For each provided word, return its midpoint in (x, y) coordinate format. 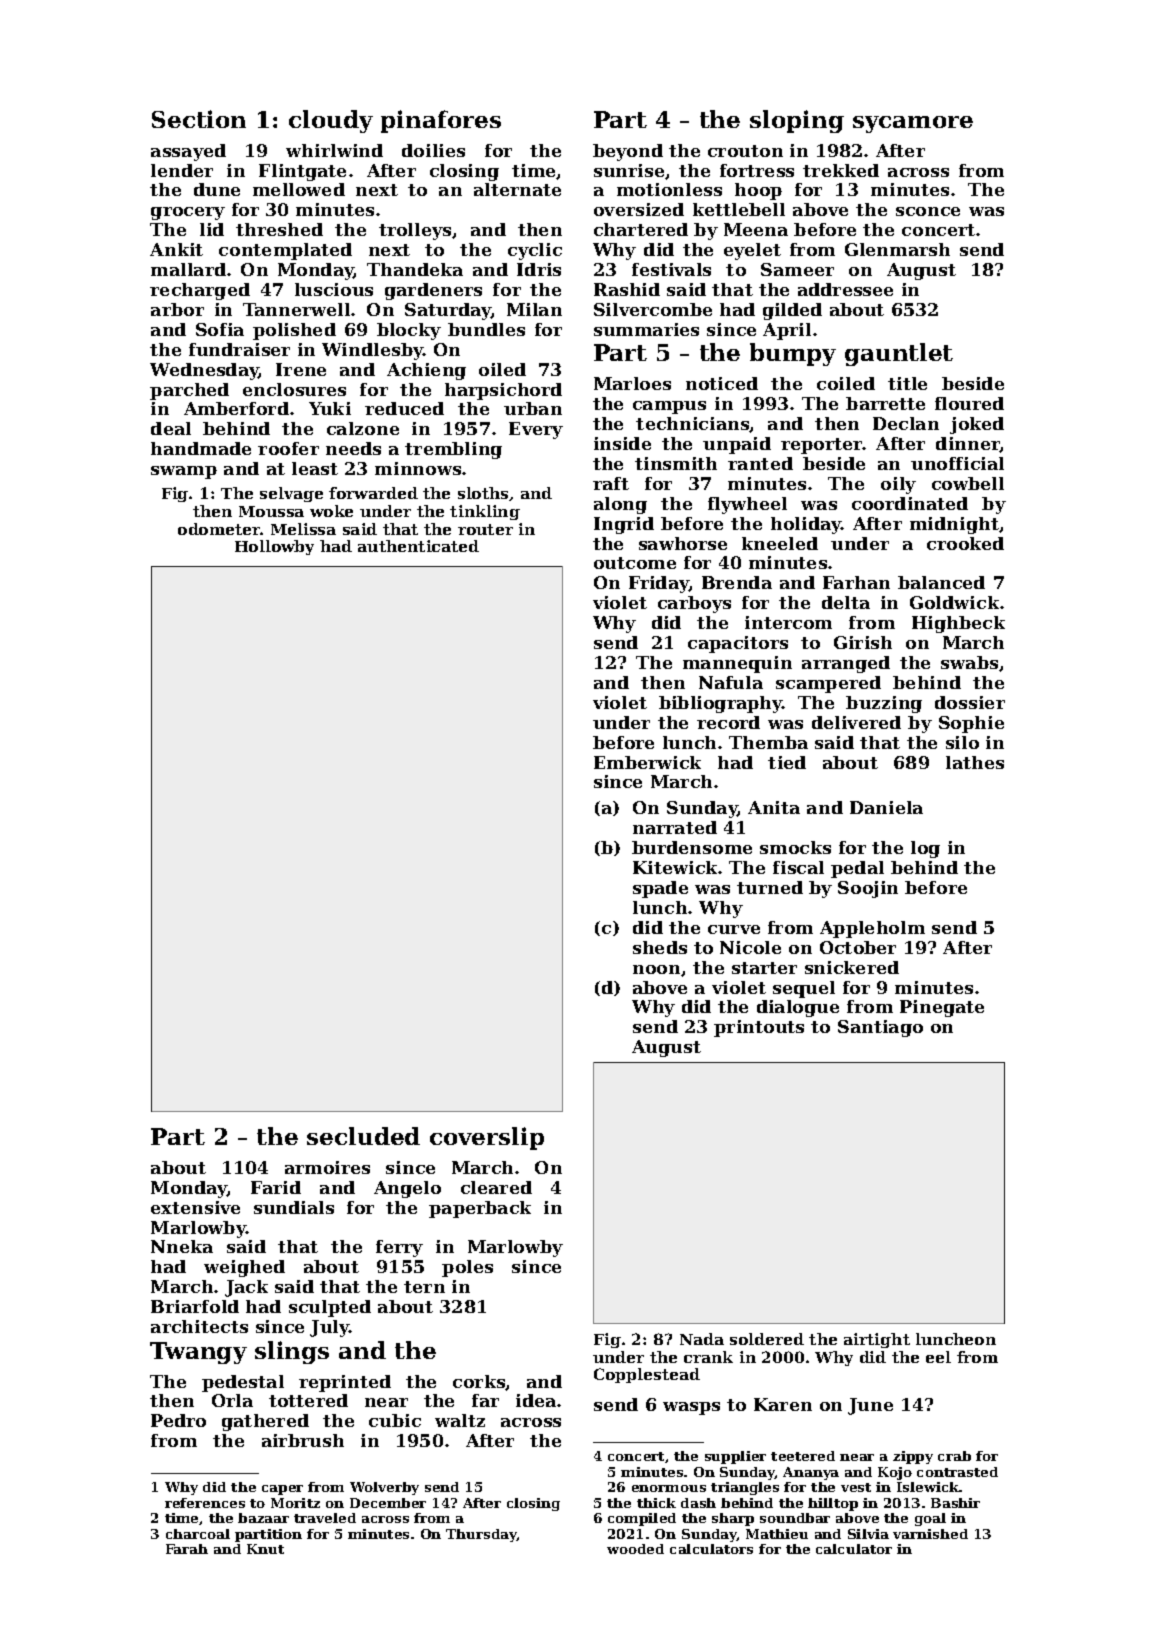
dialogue (798, 1008)
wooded (635, 1549)
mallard (188, 269)
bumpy (793, 354)
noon (656, 969)
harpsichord (503, 391)
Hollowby (274, 547)
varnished (930, 1534)
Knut (265, 1549)
